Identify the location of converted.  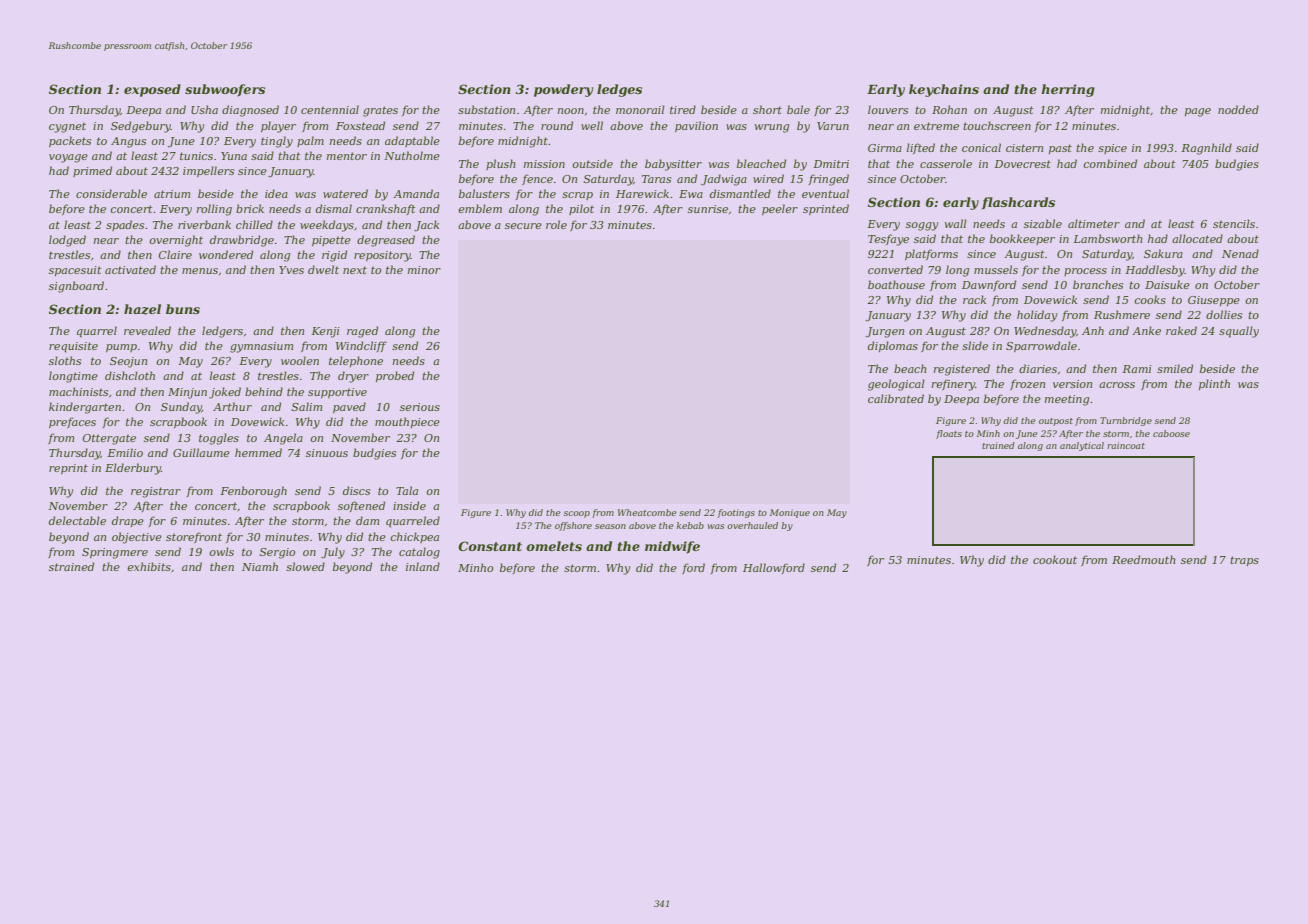
(895, 269).
